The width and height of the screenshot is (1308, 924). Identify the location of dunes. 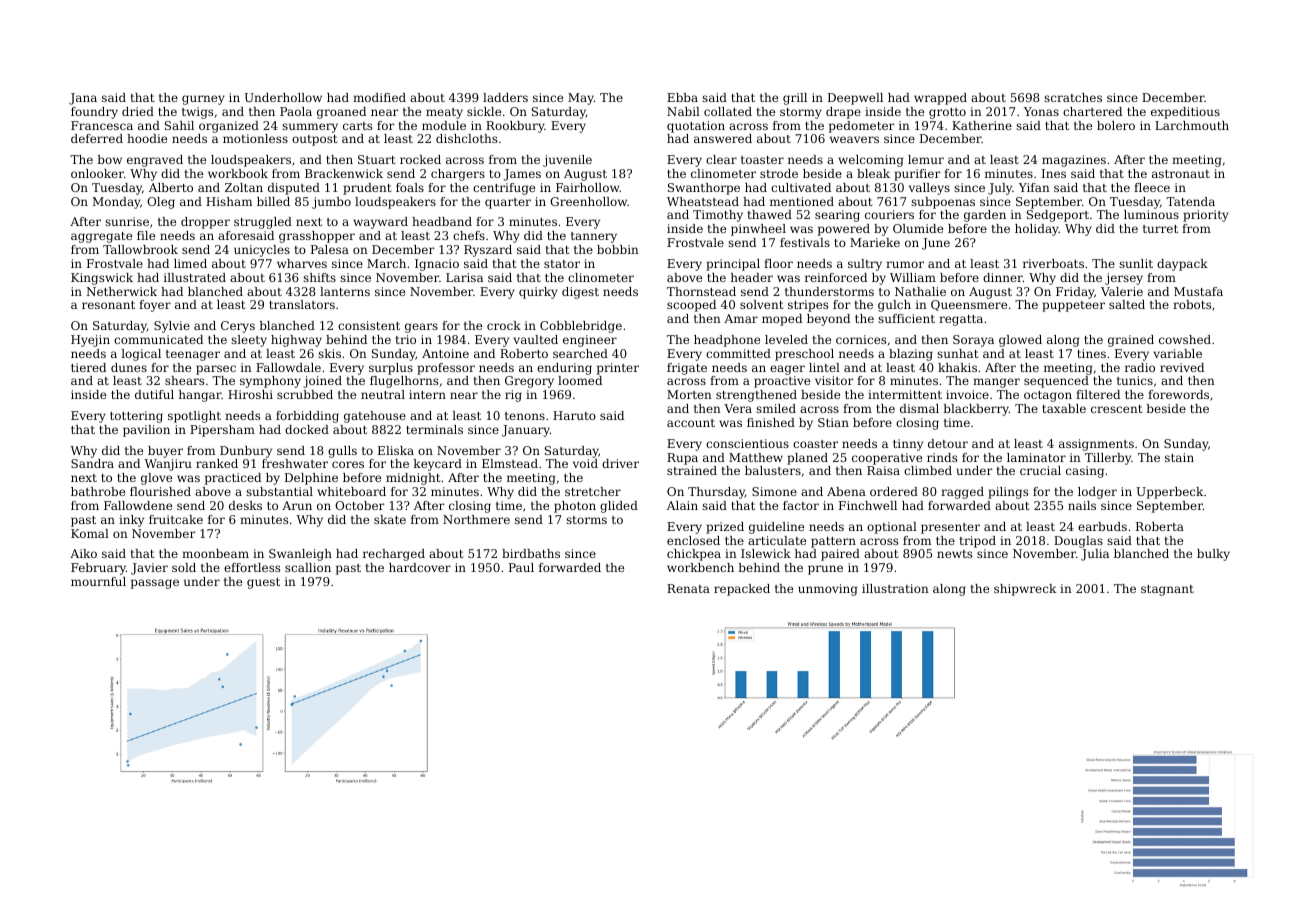
(129, 367).
